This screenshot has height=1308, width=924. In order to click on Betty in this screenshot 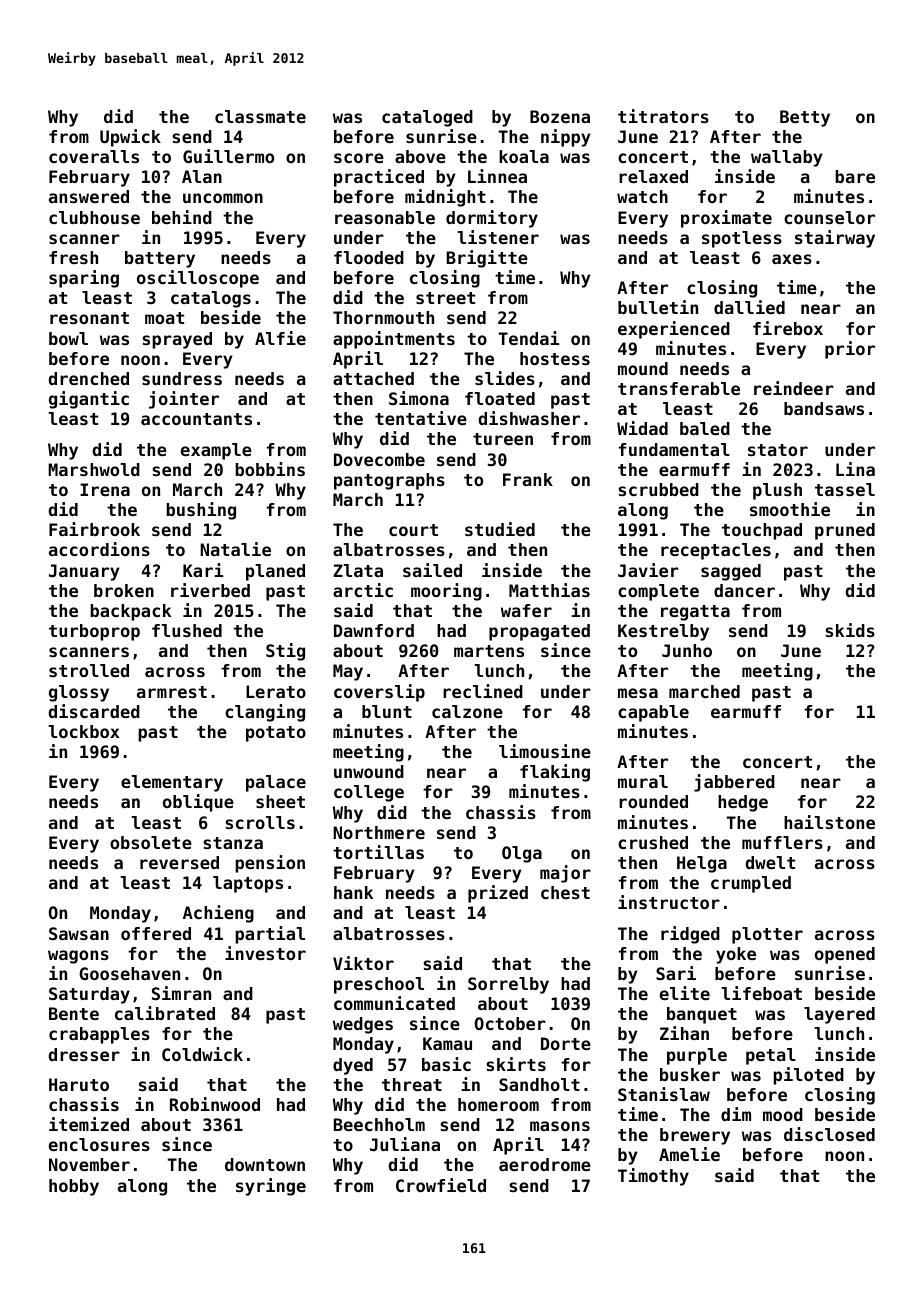, I will do `click(805, 118)`.
